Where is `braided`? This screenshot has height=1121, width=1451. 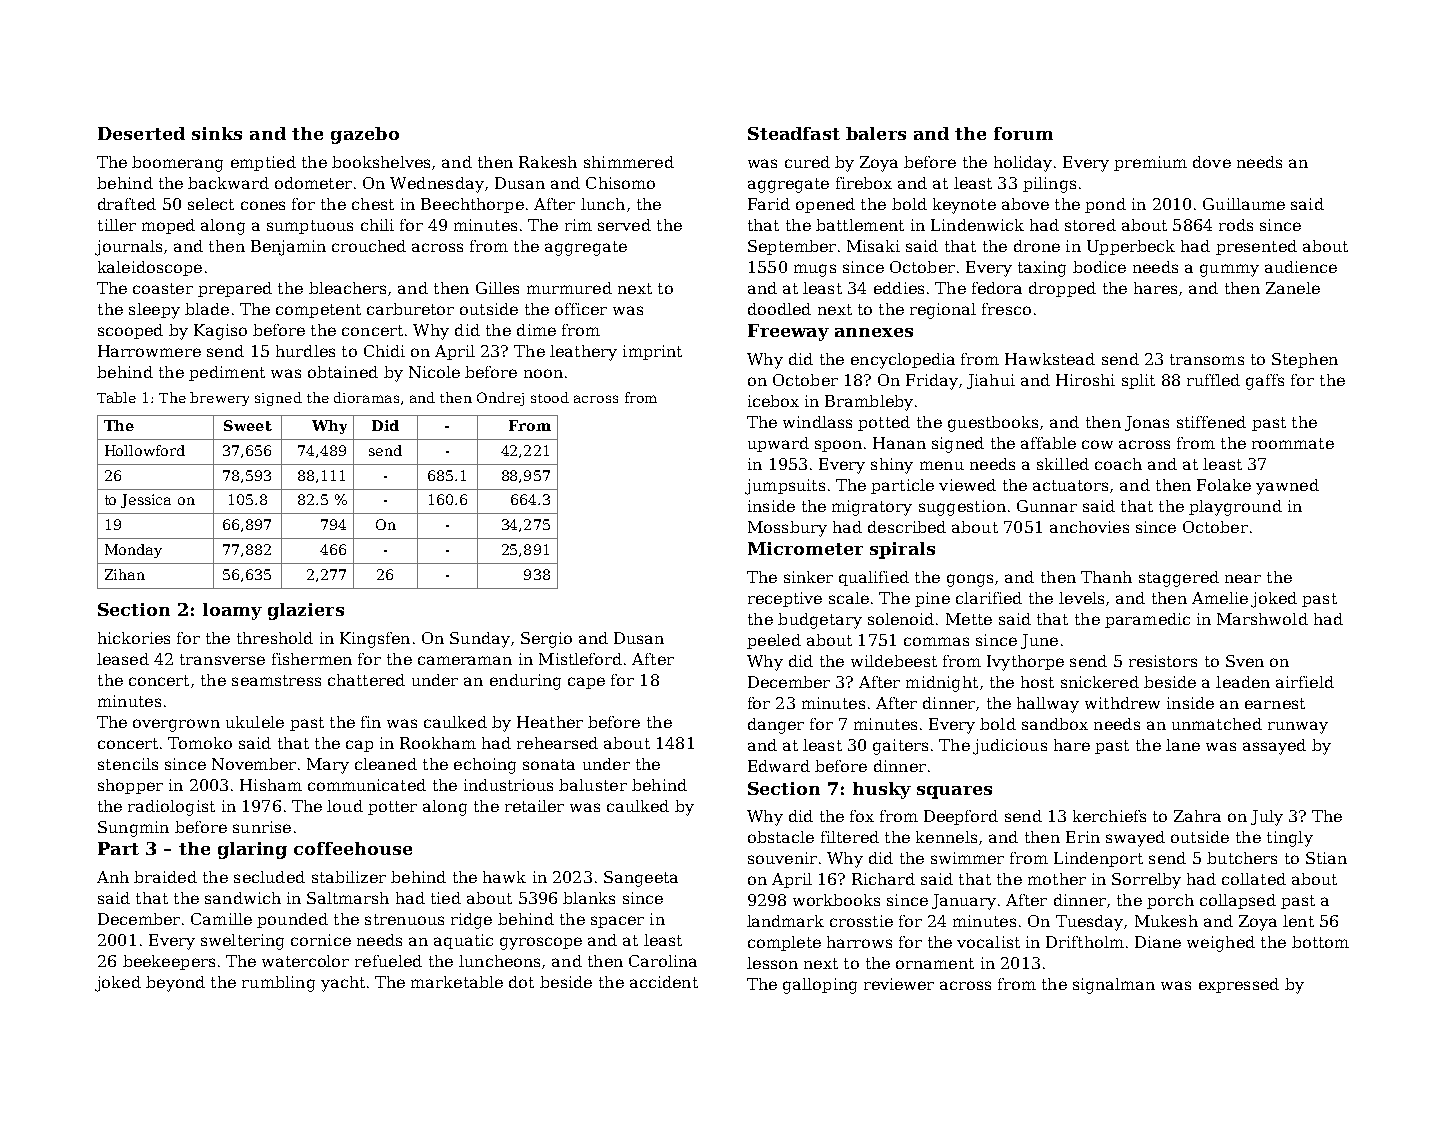 braided is located at coordinates (165, 877).
